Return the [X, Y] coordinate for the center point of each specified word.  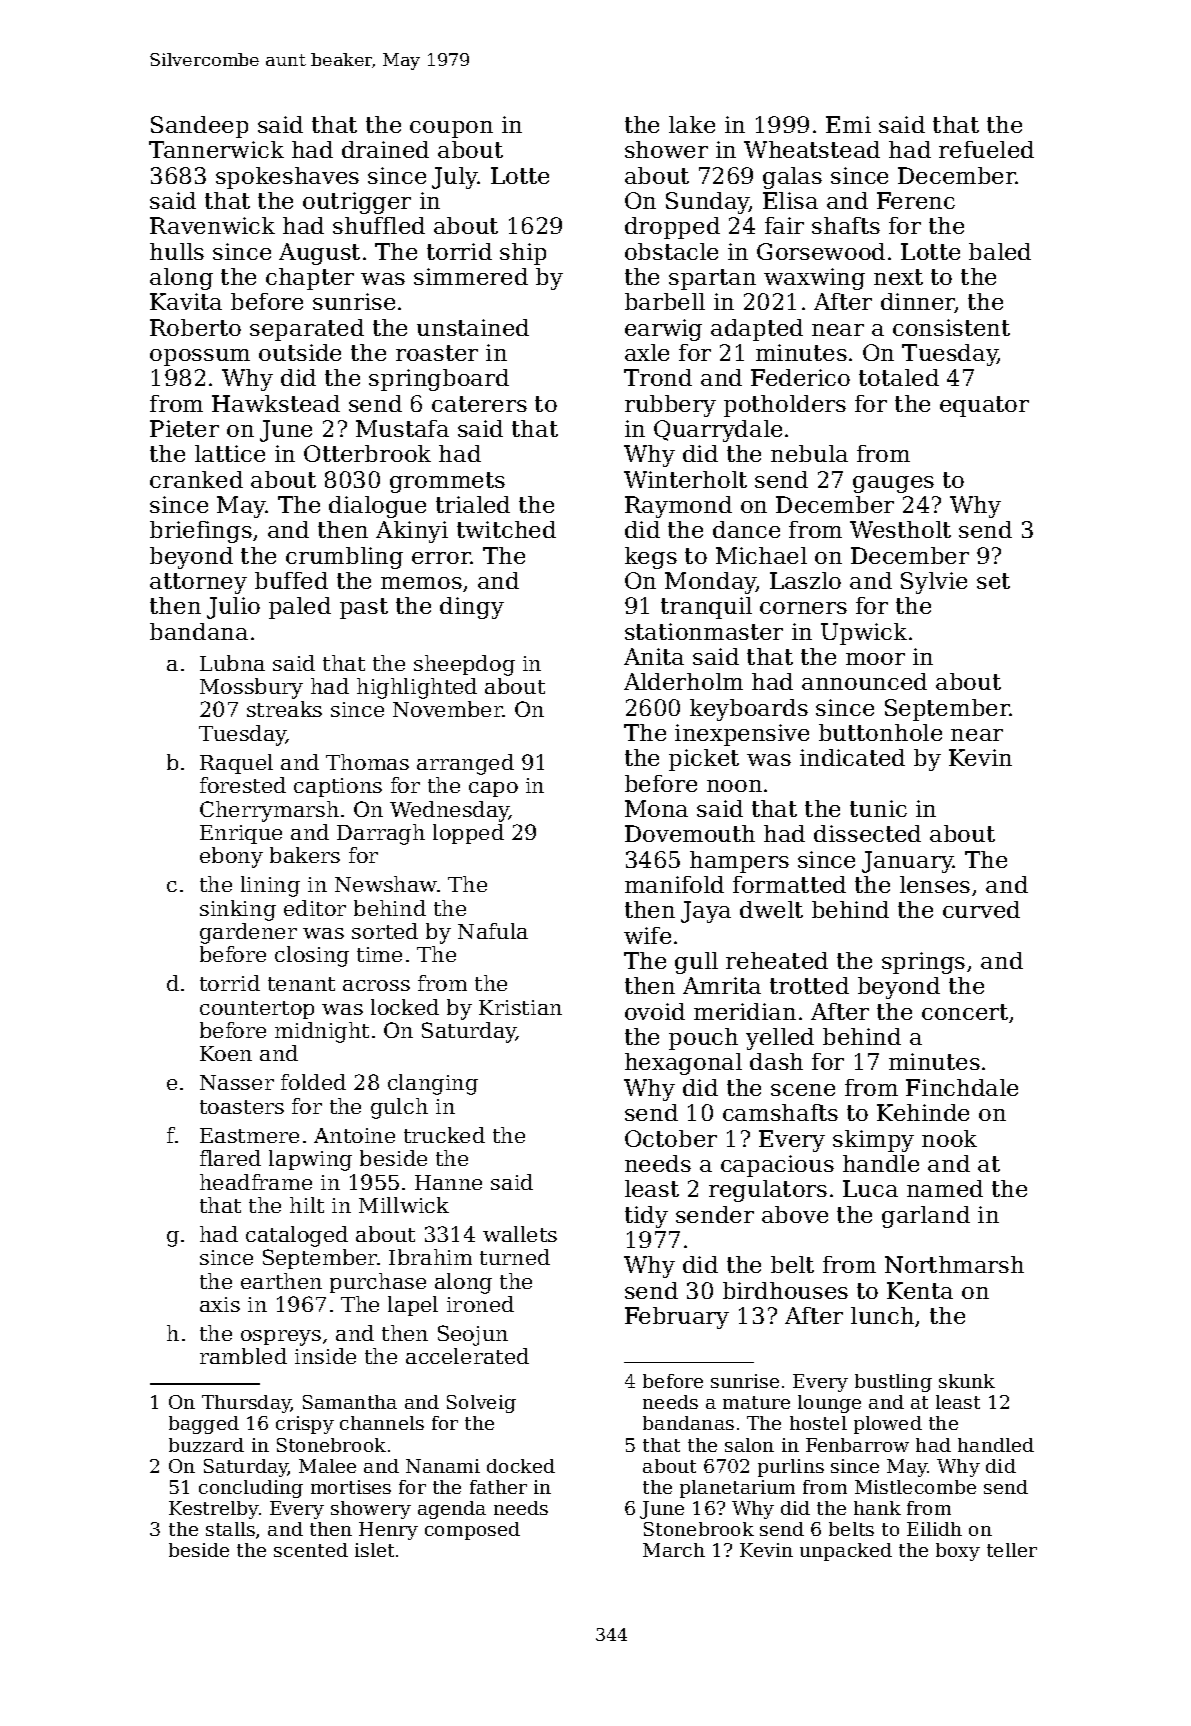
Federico [800, 377]
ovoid [655, 1011]
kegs [651, 558]
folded [313, 1082]
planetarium [737, 1489]
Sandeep [199, 127]
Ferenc [916, 200]
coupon [451, 129]
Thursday [246, 1404]
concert [965, 1012]
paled [300, 608]
